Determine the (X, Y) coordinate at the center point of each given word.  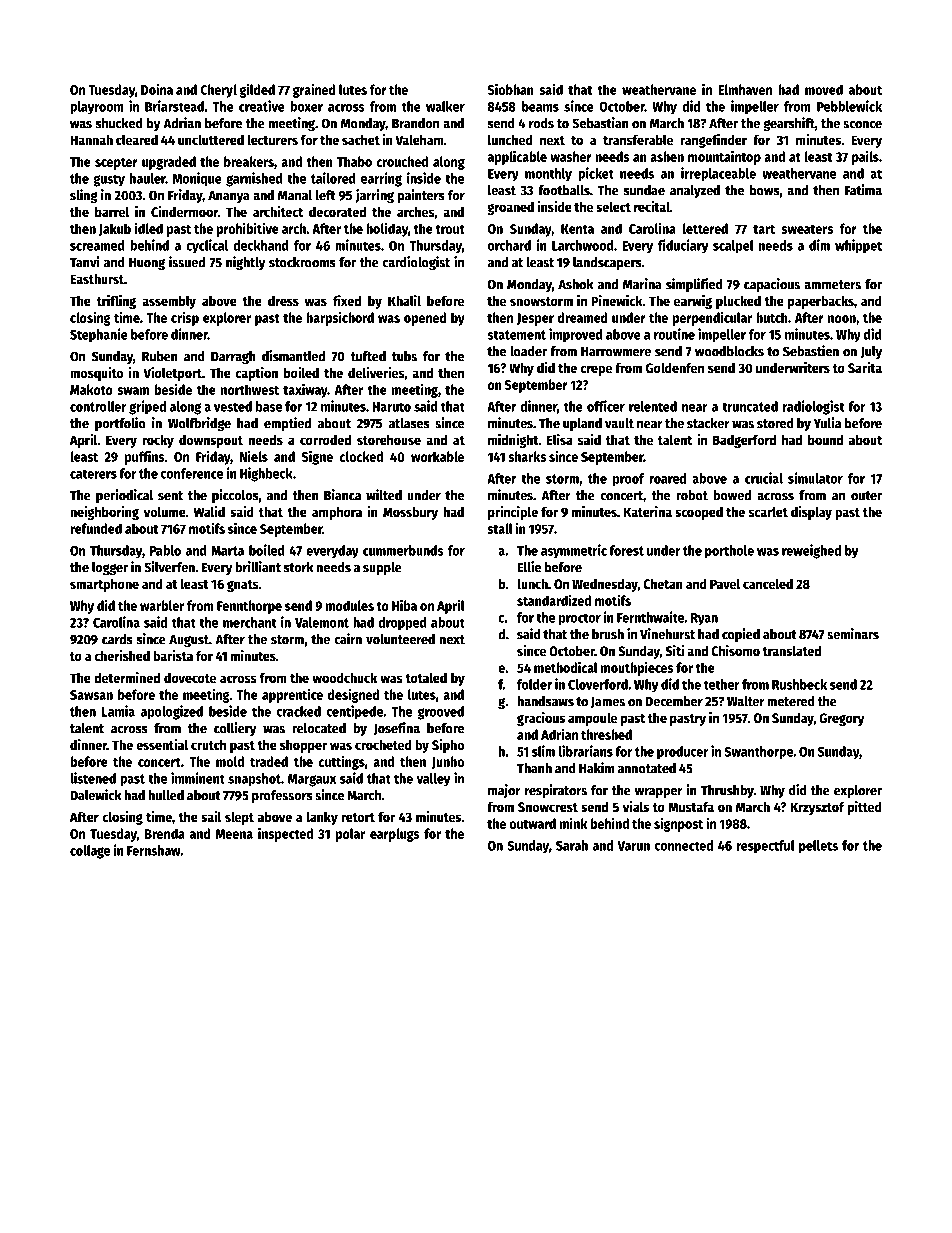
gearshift (789, 124)
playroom (97, 108)
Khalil (404, 300)
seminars (853, 634)
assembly (169, 302)
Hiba (404, 605)
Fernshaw (154, 850)
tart (764, 229)
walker (445, 106)
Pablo (165, 550)
